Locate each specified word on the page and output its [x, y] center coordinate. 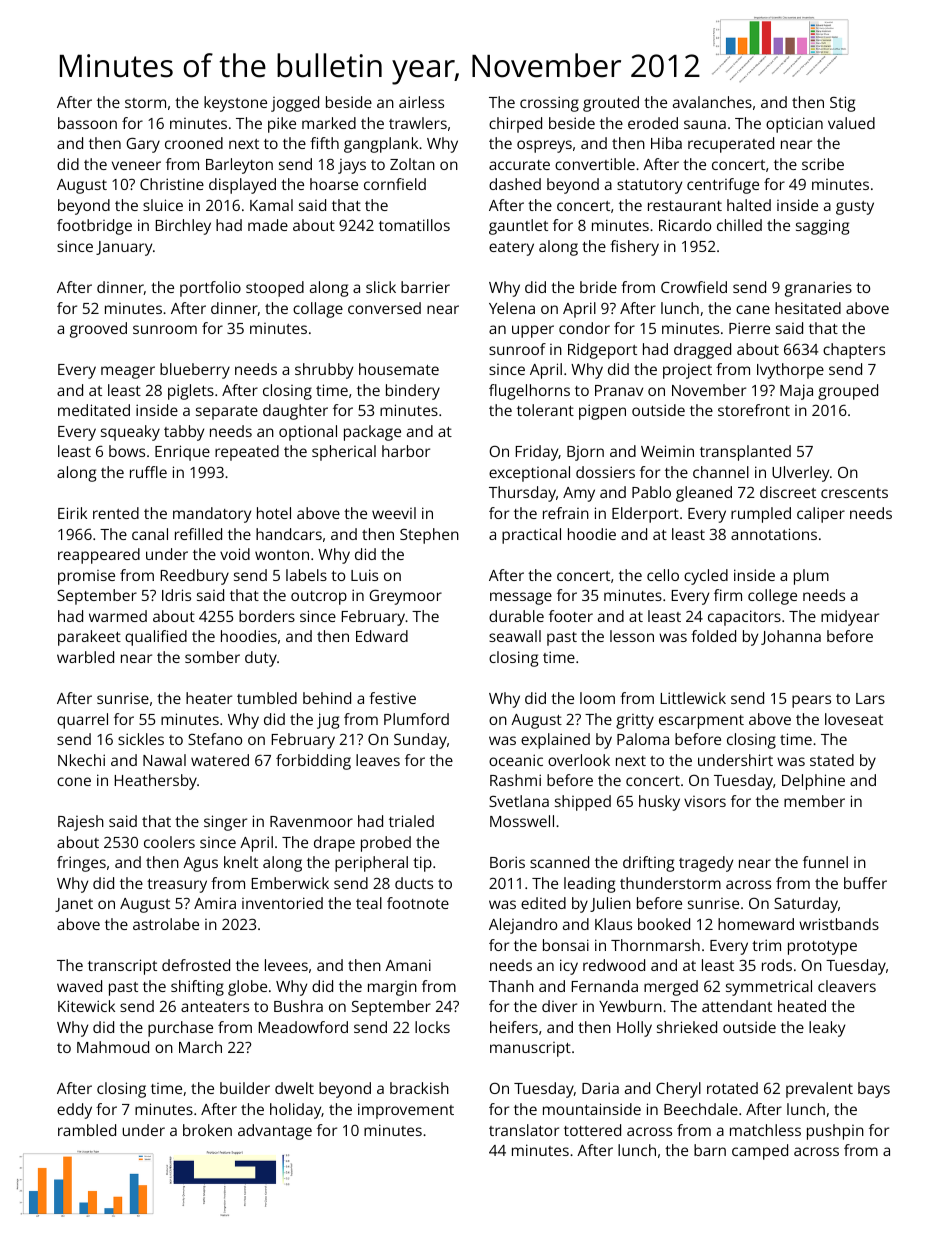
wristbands [839, 924]
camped [760, 1152]
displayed [242, 186]
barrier [425, 287]
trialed [411, 821]
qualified [156, 638]
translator [524, 1130]
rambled [87, 1130]
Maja [796, 392]
